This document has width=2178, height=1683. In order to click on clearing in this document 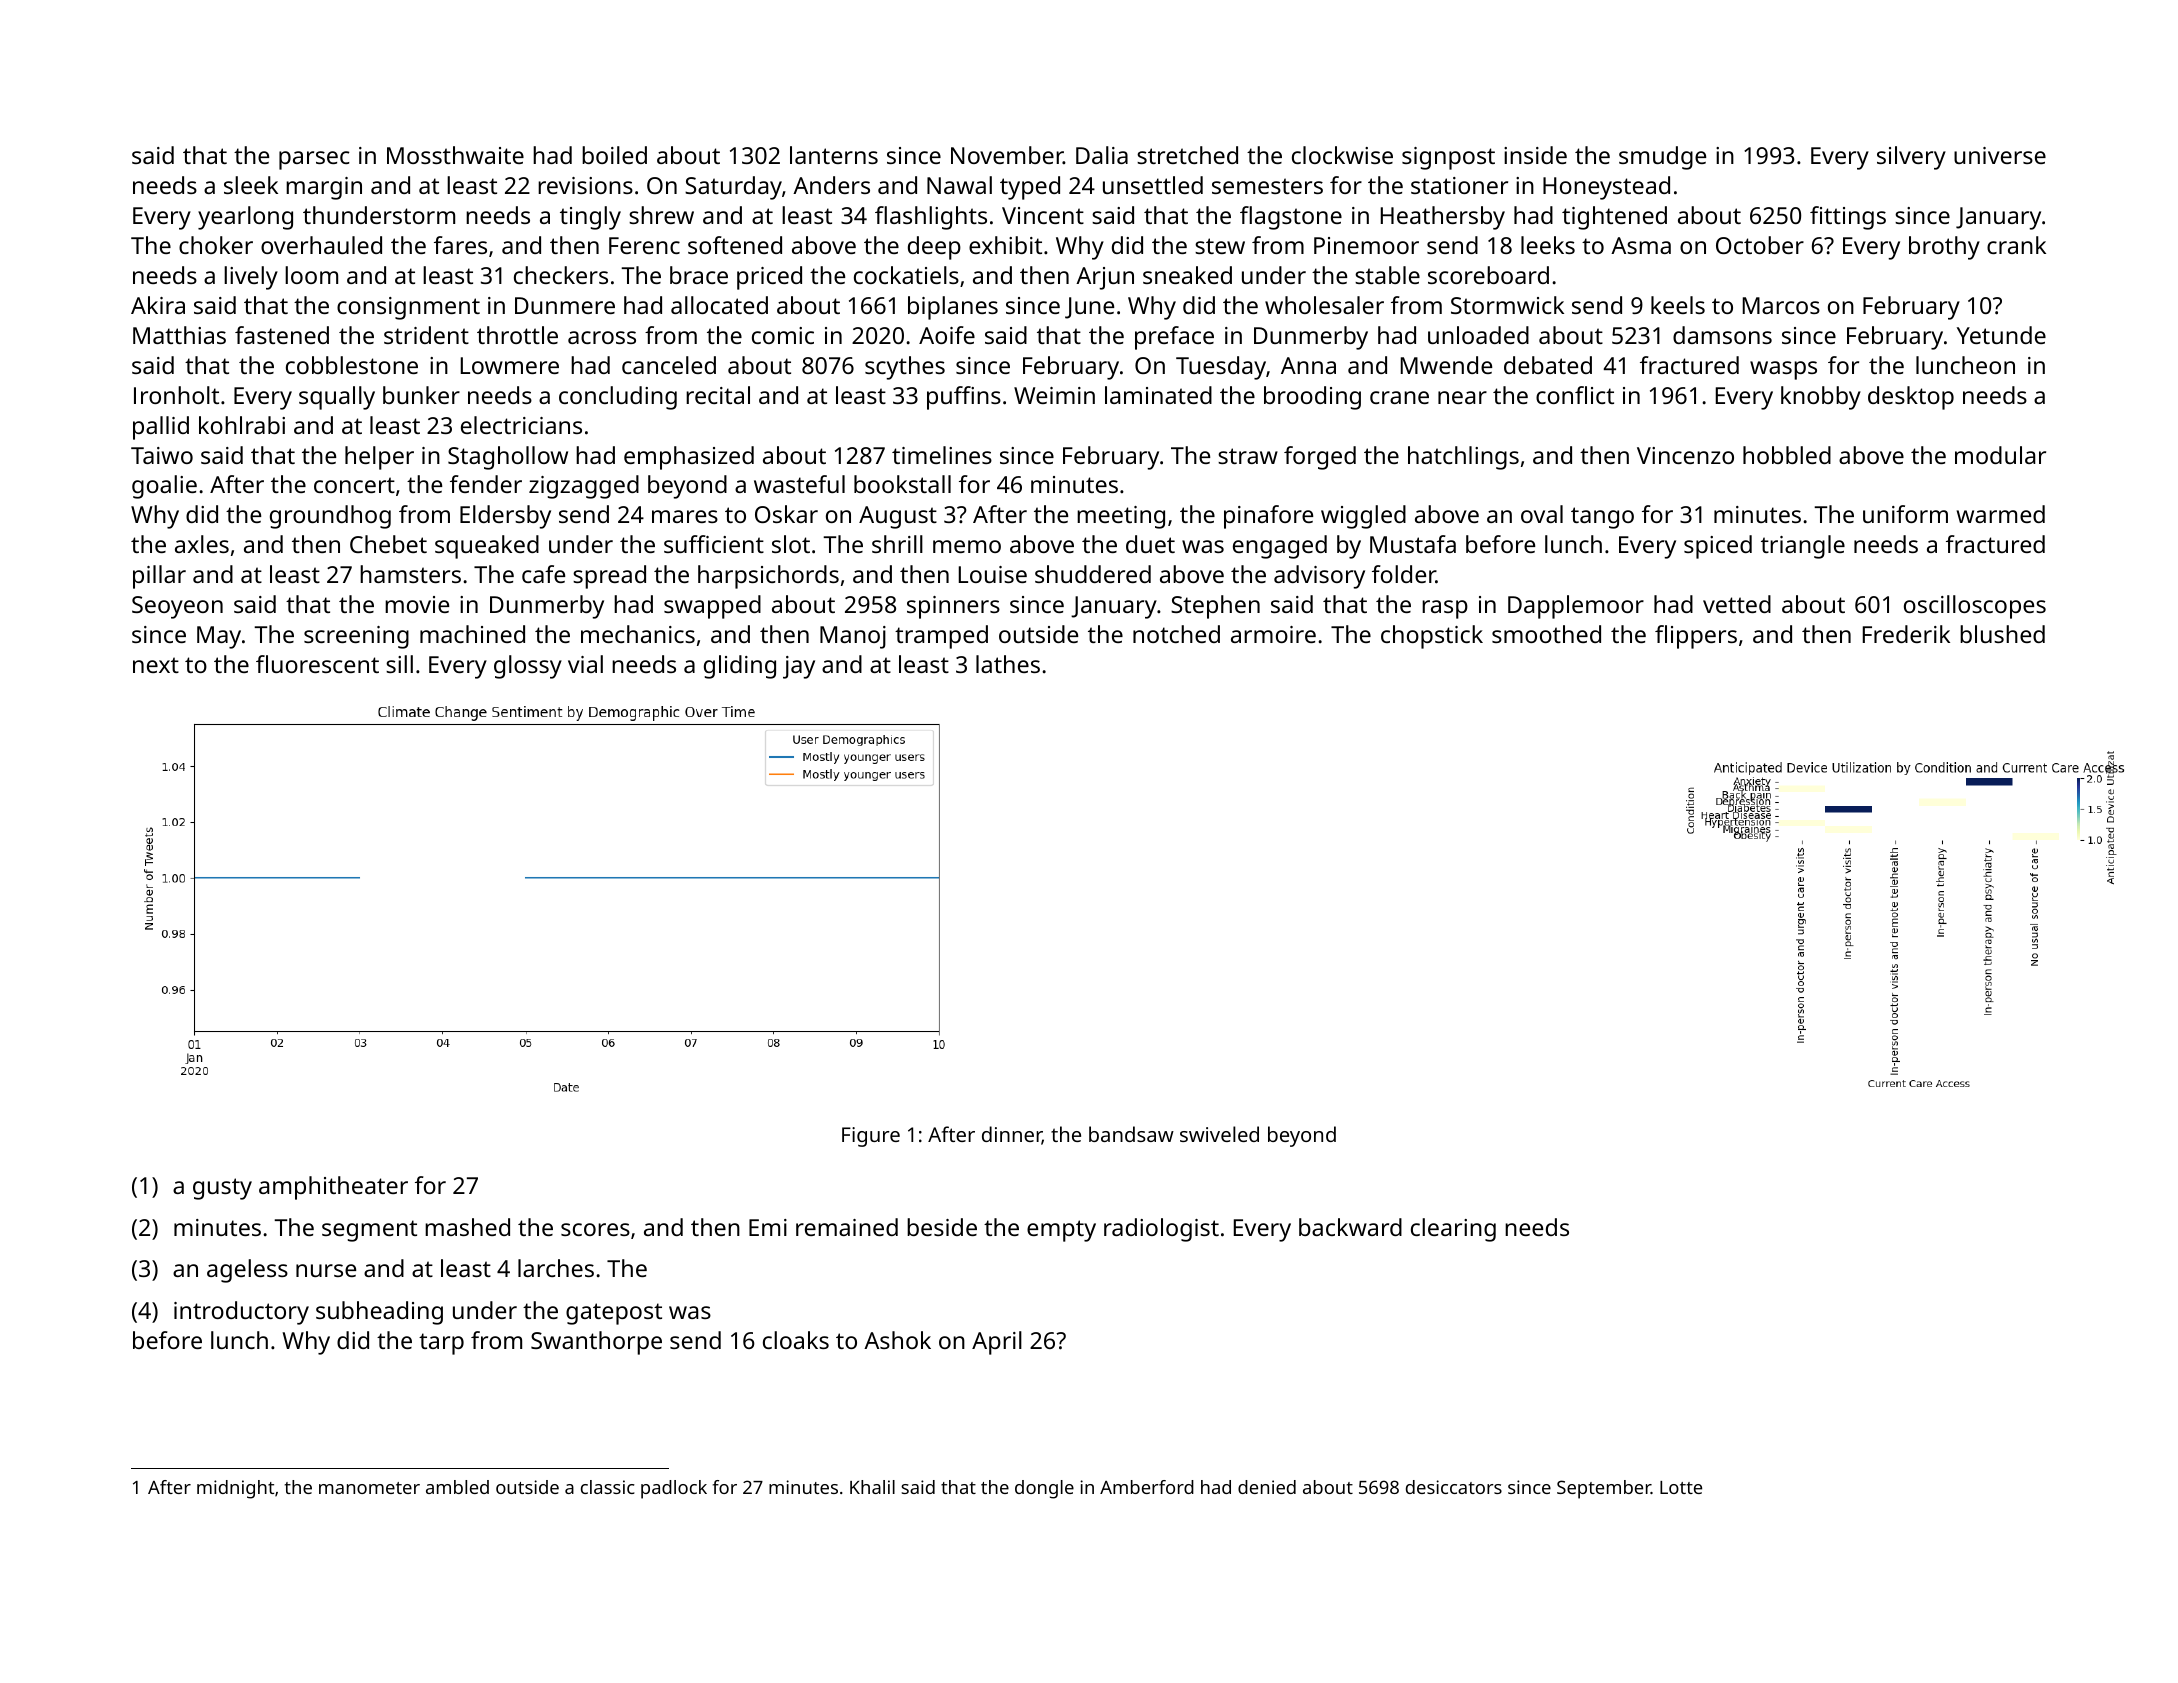, I will do `click(1453, 1230)`.
